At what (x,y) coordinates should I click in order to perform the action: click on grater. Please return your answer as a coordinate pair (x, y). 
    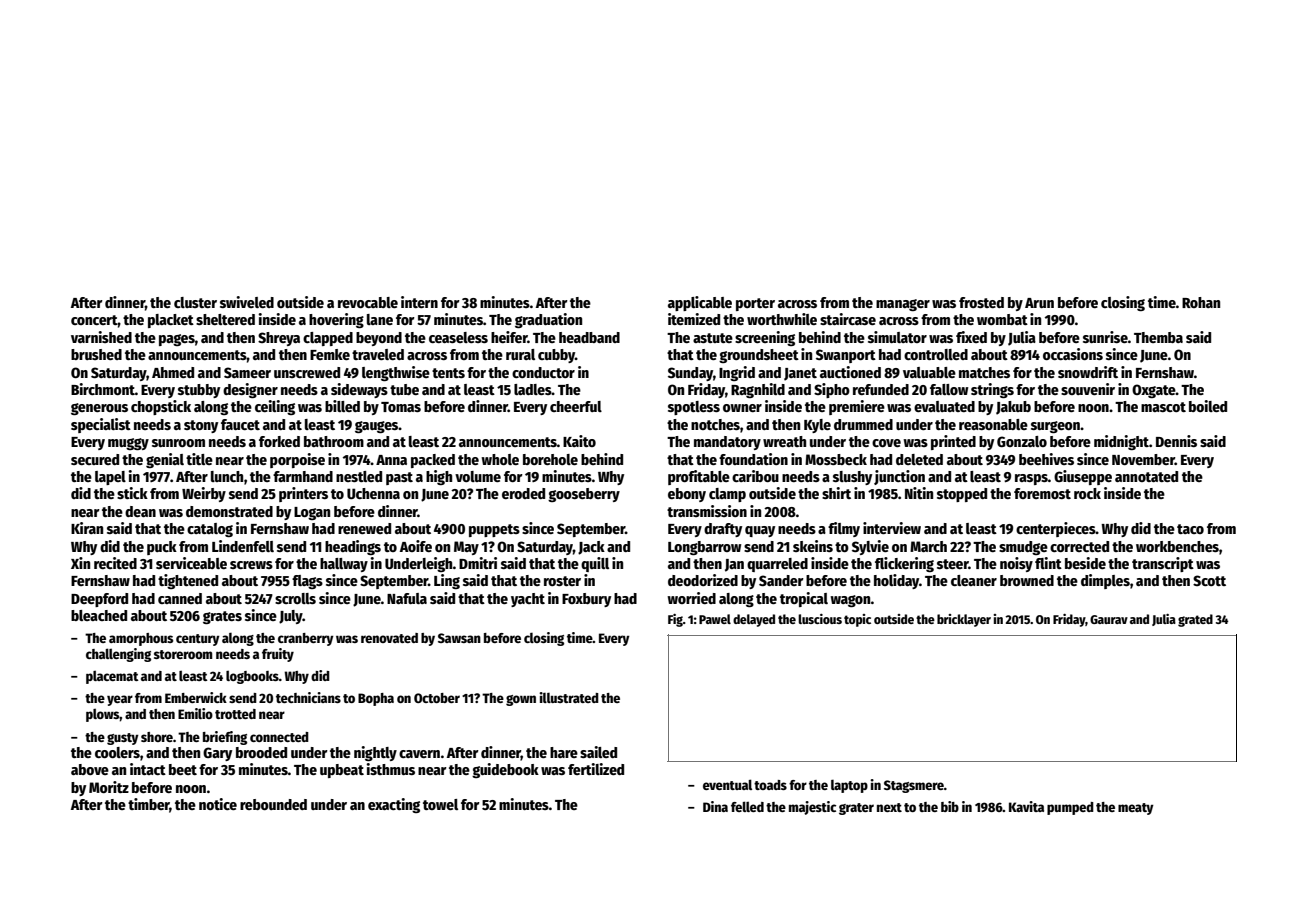
    Looking at the image, I should click on (856, 809).
